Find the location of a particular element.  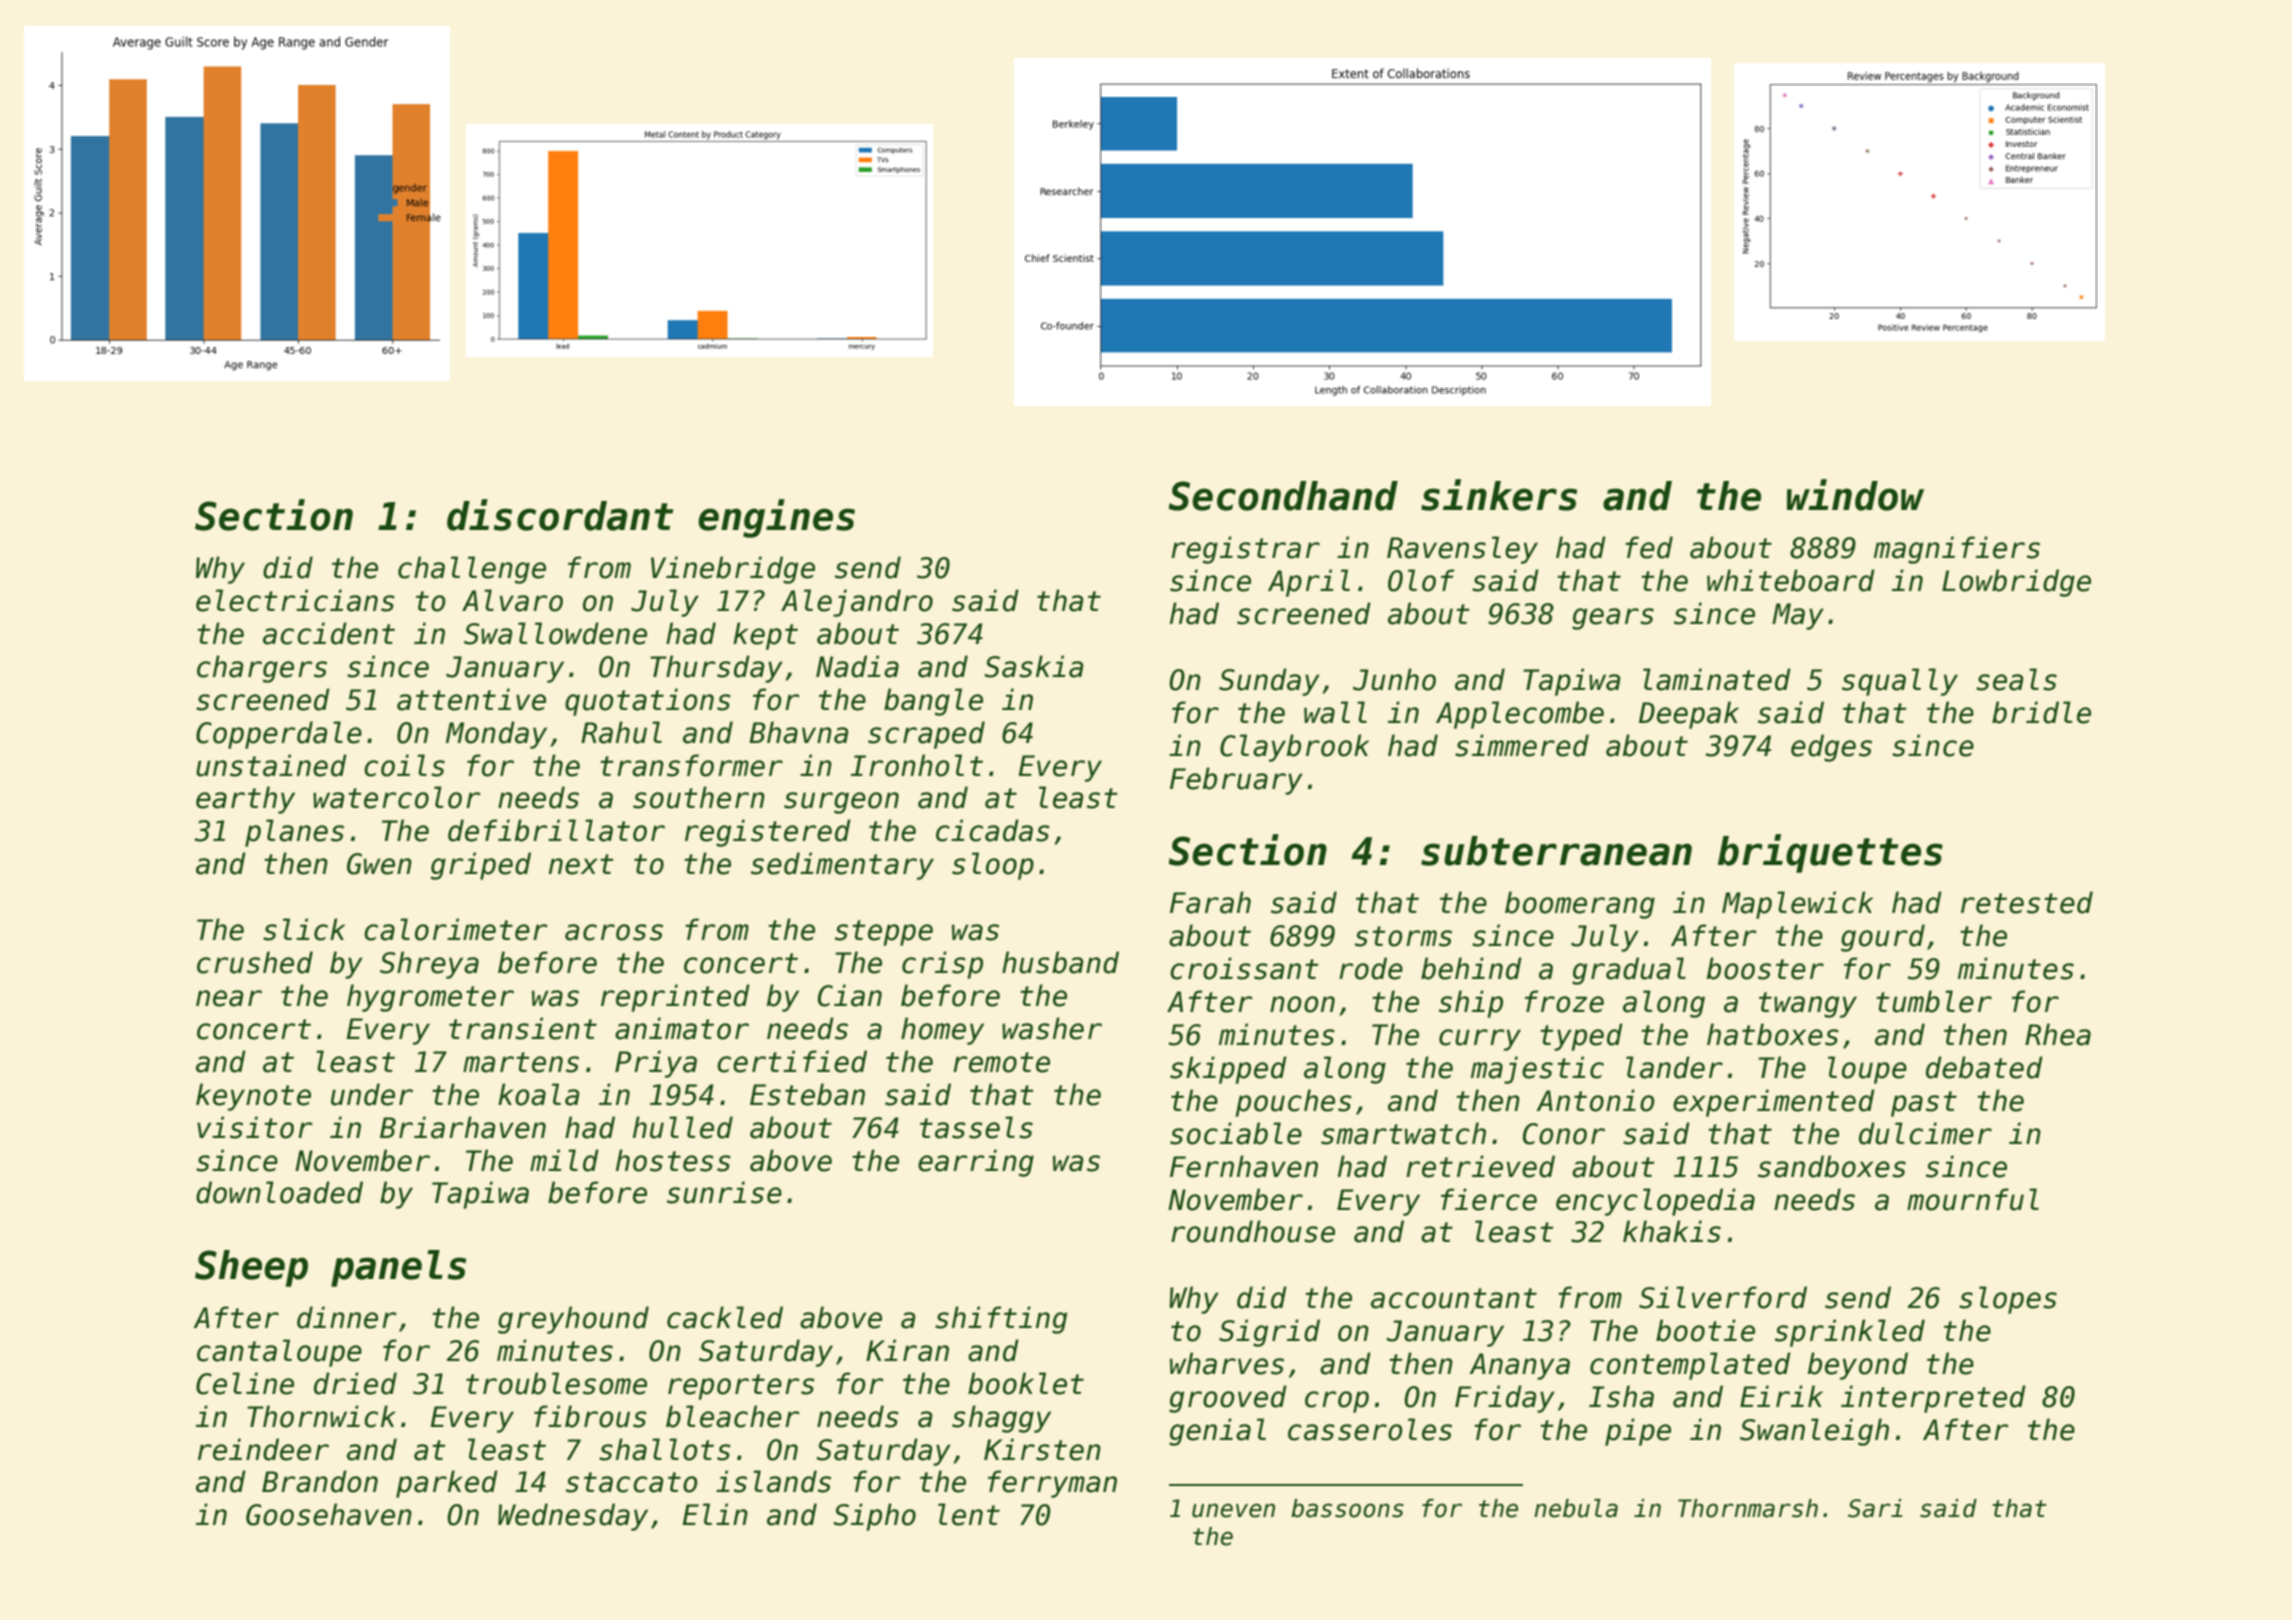

fed is located at coordinates (1649, 547).
